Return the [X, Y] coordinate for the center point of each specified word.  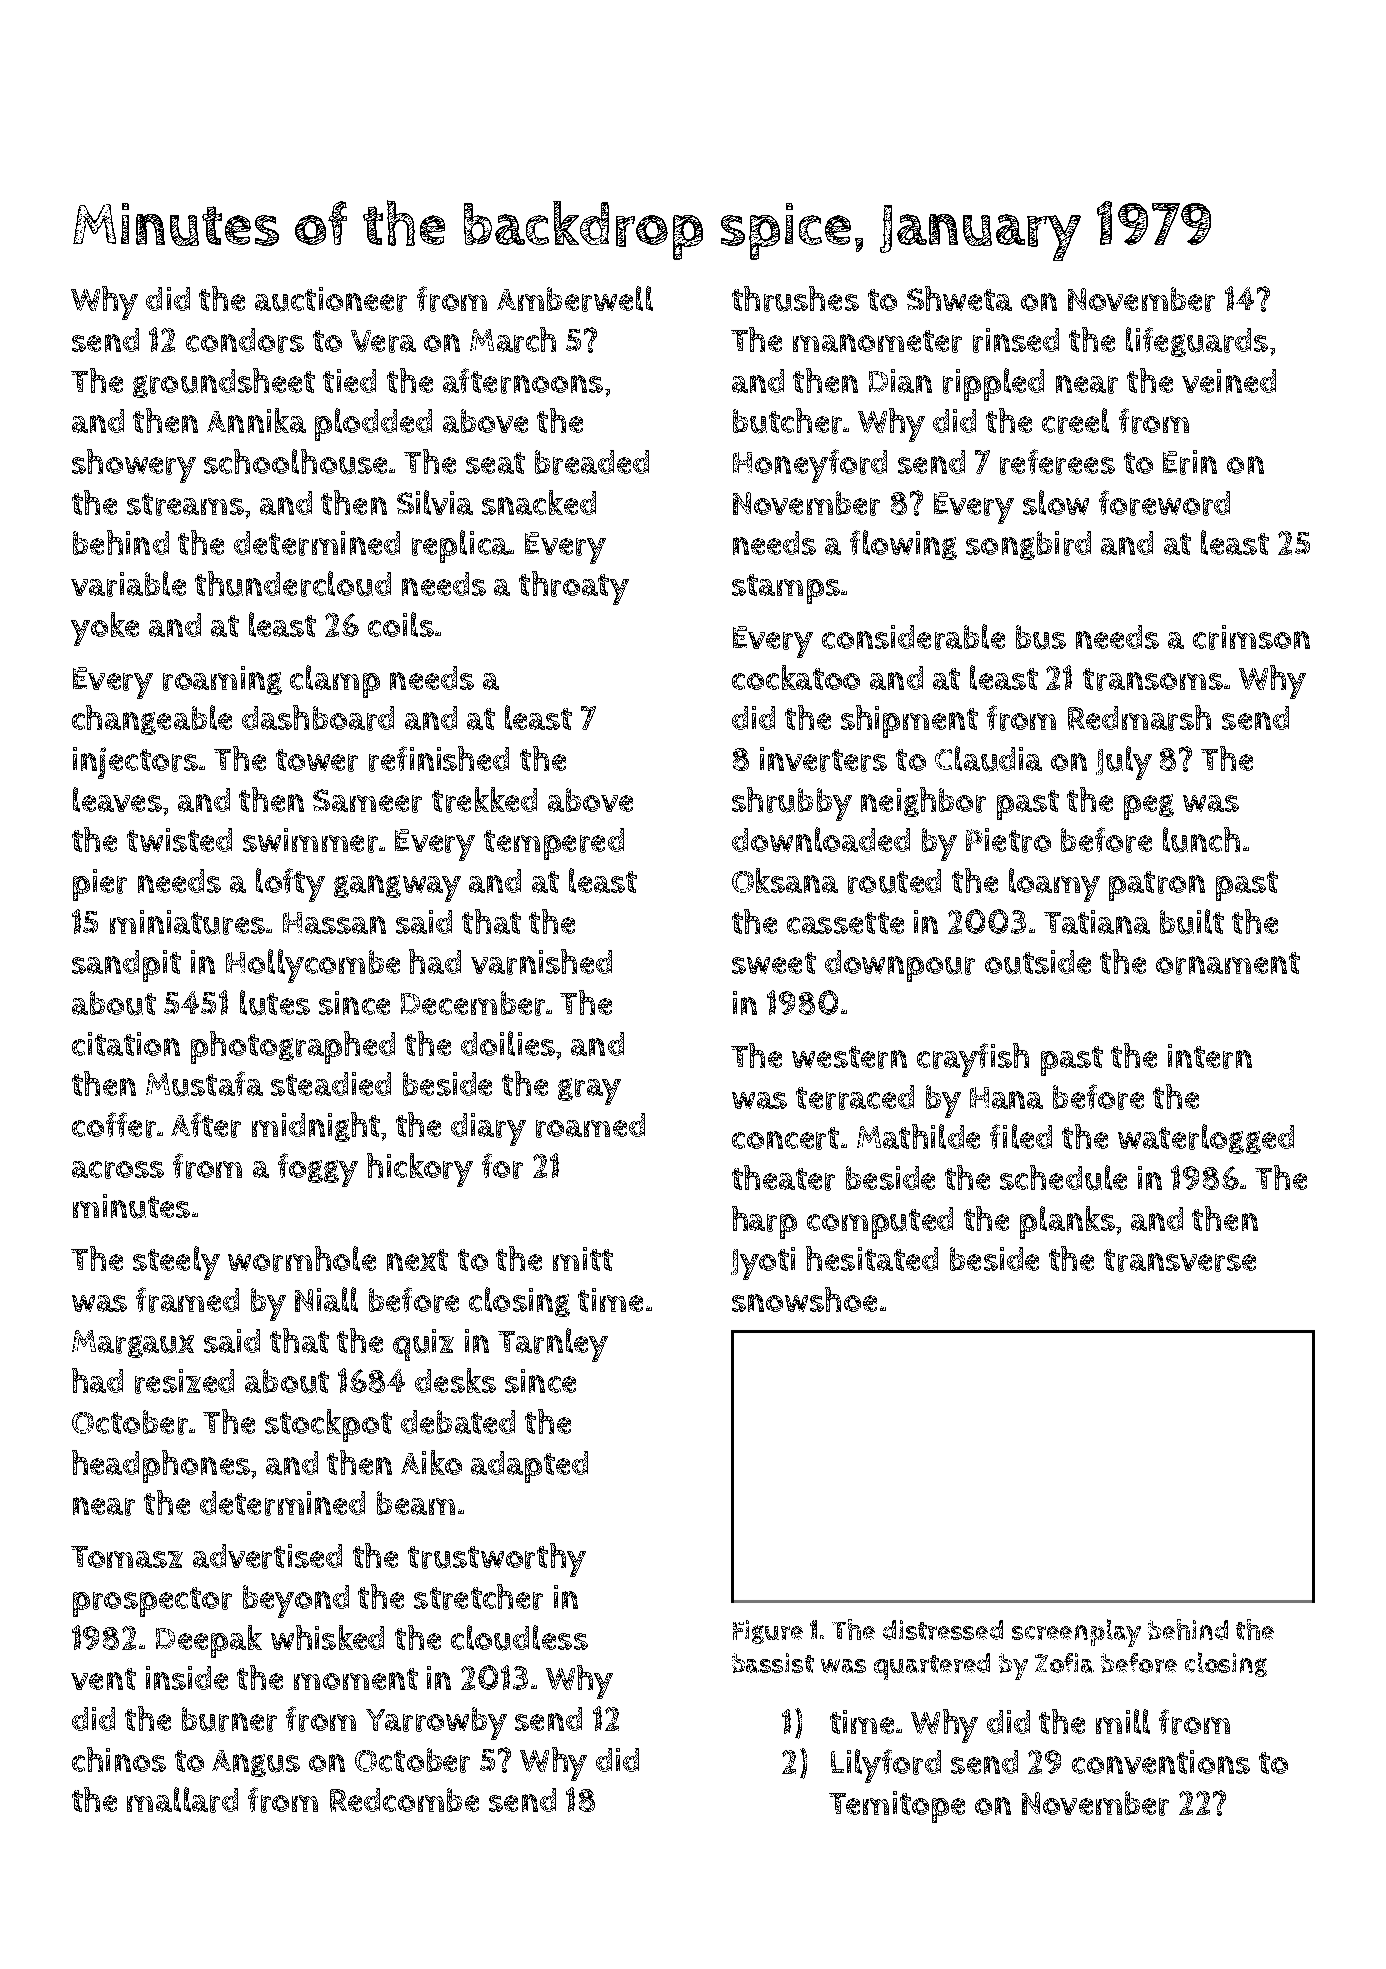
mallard [182, 1800]
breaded [592, 462]
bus [1041, 637]
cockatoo [796, 677]
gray [589, 1091]
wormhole [302, 1259]
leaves [117, 799]
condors [245, 340]
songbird [1028, 545]
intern [1210, 1056]
